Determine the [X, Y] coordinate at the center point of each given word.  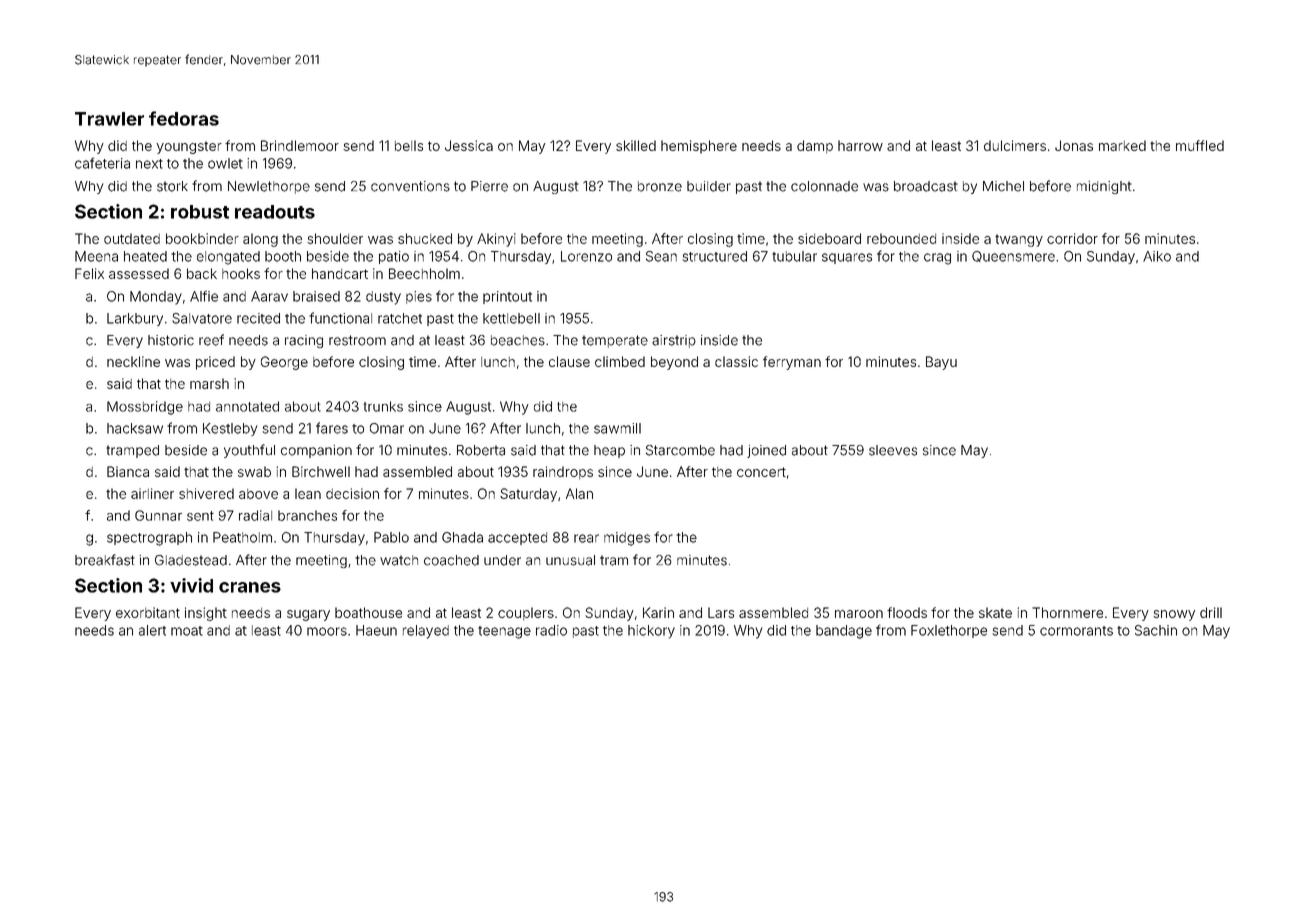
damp [815, 146]
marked [1122, 145]
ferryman [792, 363]
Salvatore [202, 318]
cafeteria [102, 163]
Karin [658, 612]
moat [187, 631]
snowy [1174, 615]
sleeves [893, 450]
